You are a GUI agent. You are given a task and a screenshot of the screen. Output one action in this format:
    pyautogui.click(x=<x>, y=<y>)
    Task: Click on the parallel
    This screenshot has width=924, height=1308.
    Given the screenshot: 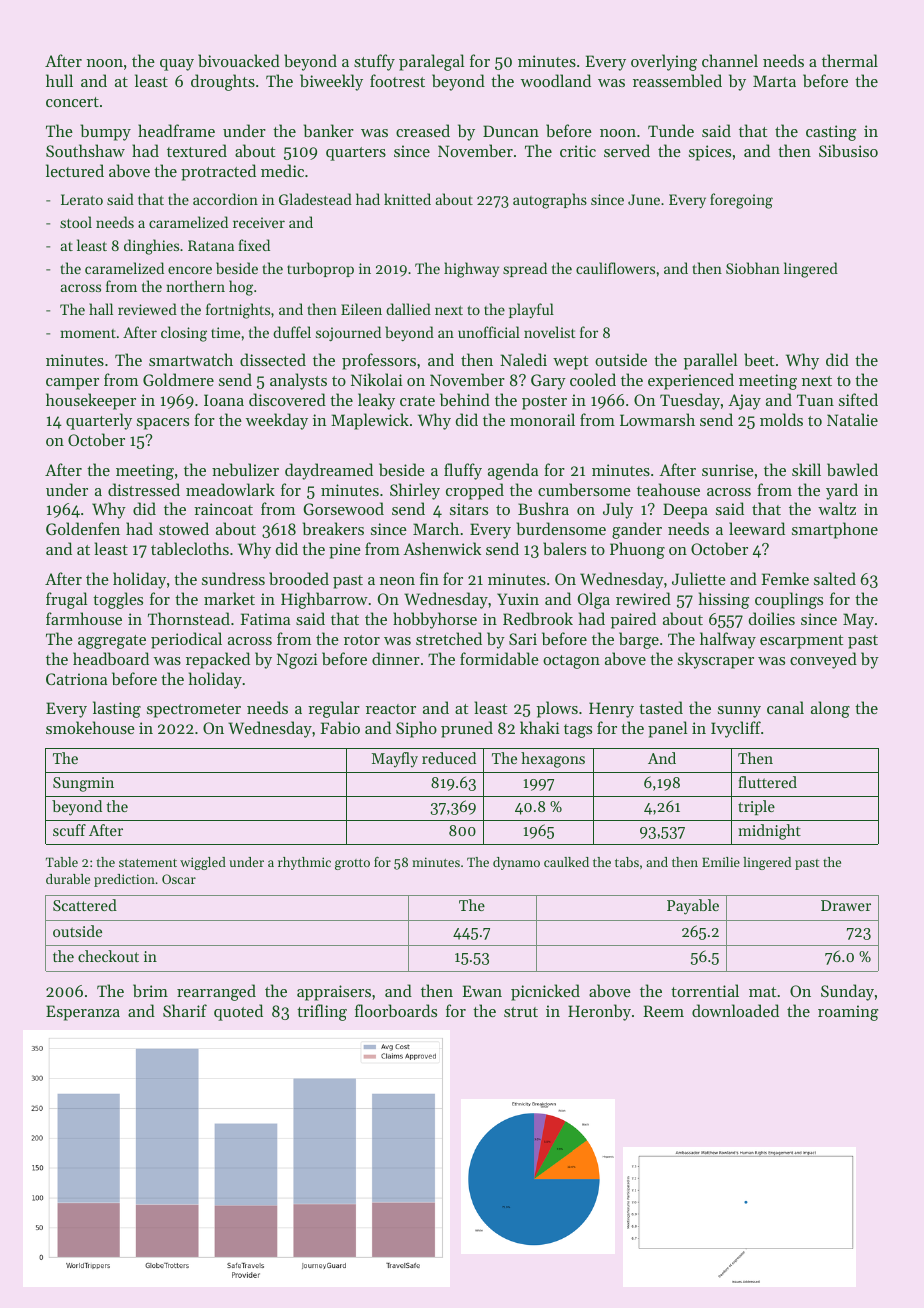 What is the action you would take?
    pyautogui.click(x=710, y=361)
